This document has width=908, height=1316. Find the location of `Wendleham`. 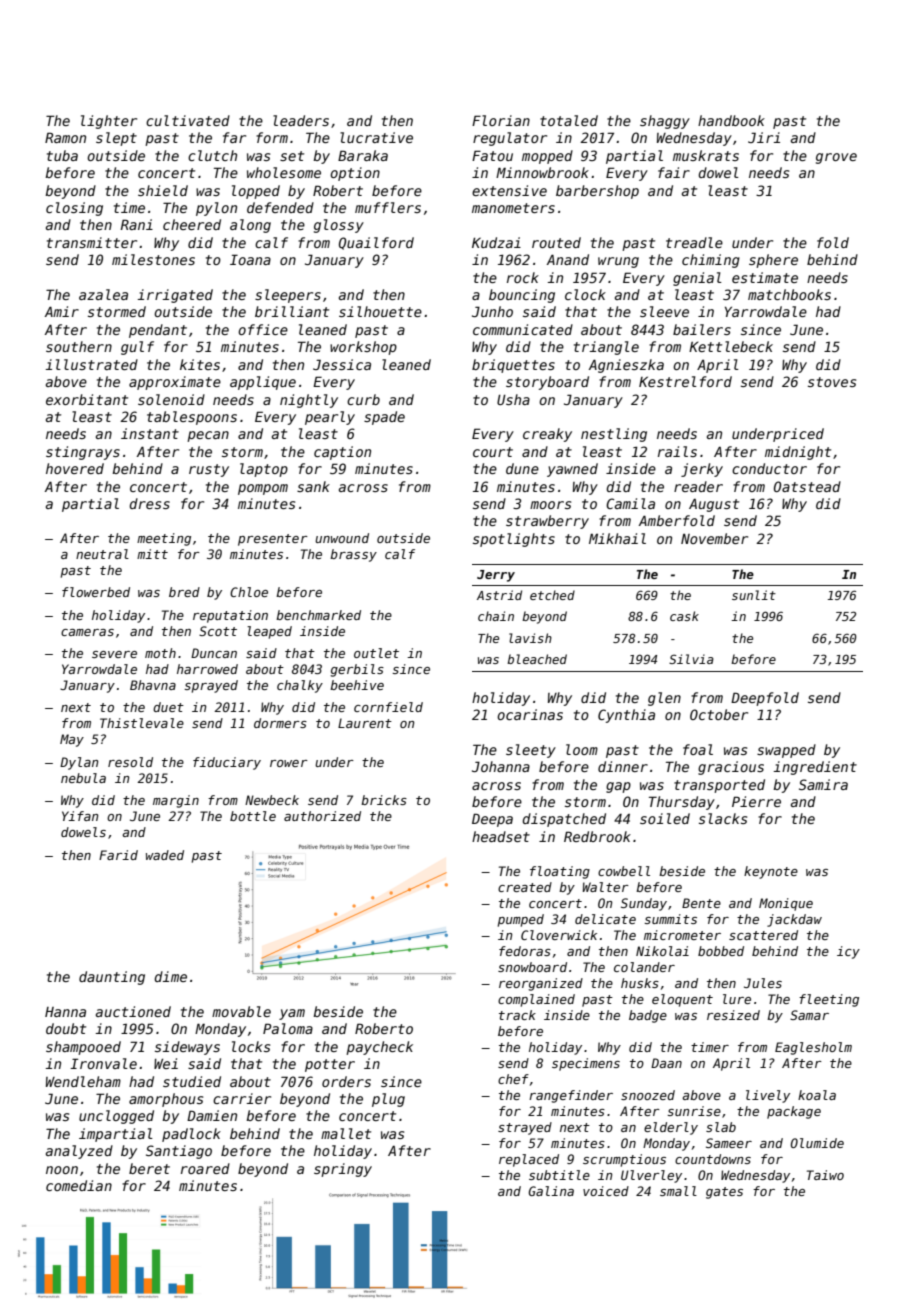

Wendleham is located at coordinates (83, 1081).
